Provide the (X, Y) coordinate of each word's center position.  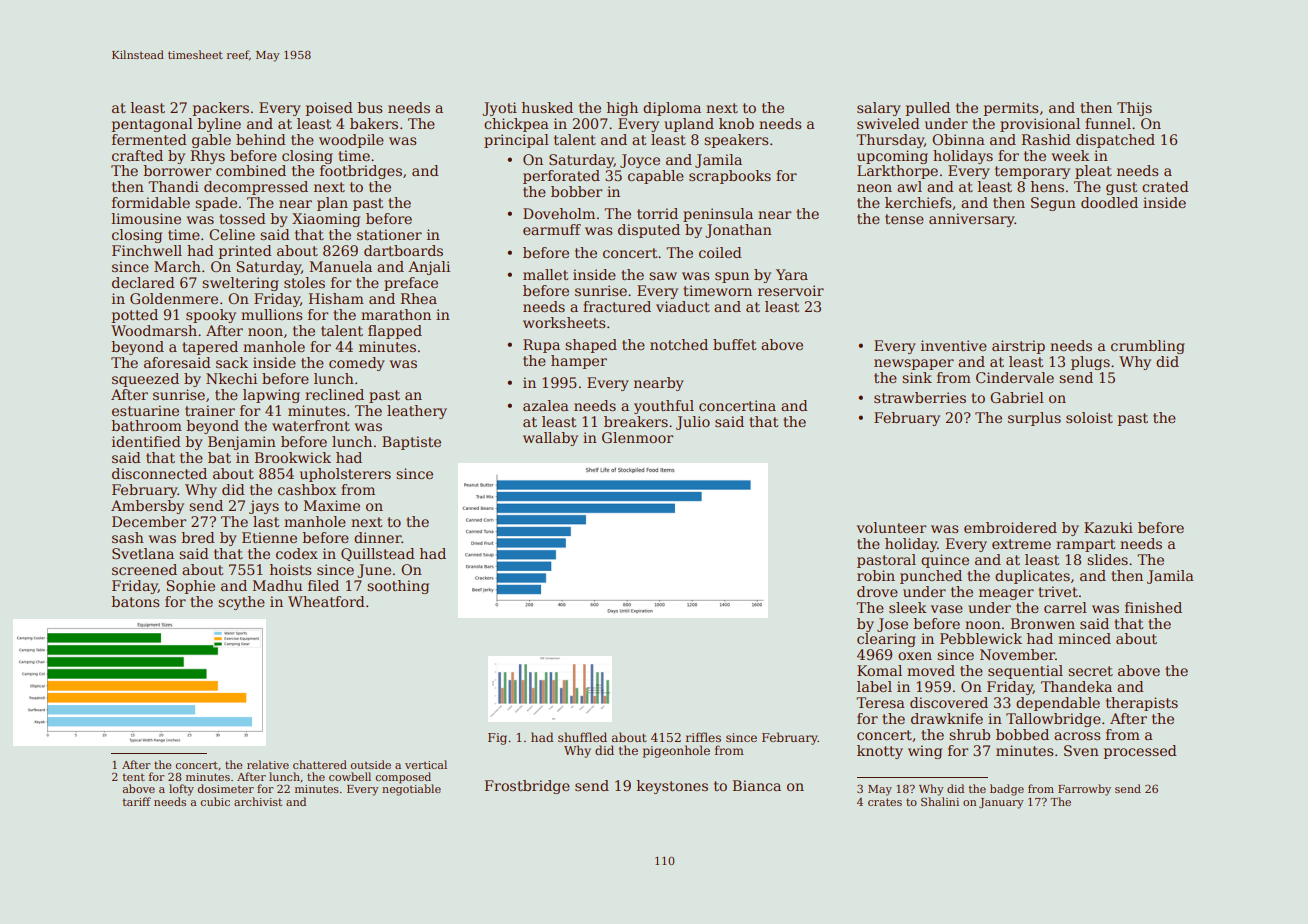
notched (679, 344)
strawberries (920, 397)
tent (133, 777)
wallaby (550, 439)
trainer (210, 410)
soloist (1089, 417)
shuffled (582, 737)
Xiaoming (326, 220)
